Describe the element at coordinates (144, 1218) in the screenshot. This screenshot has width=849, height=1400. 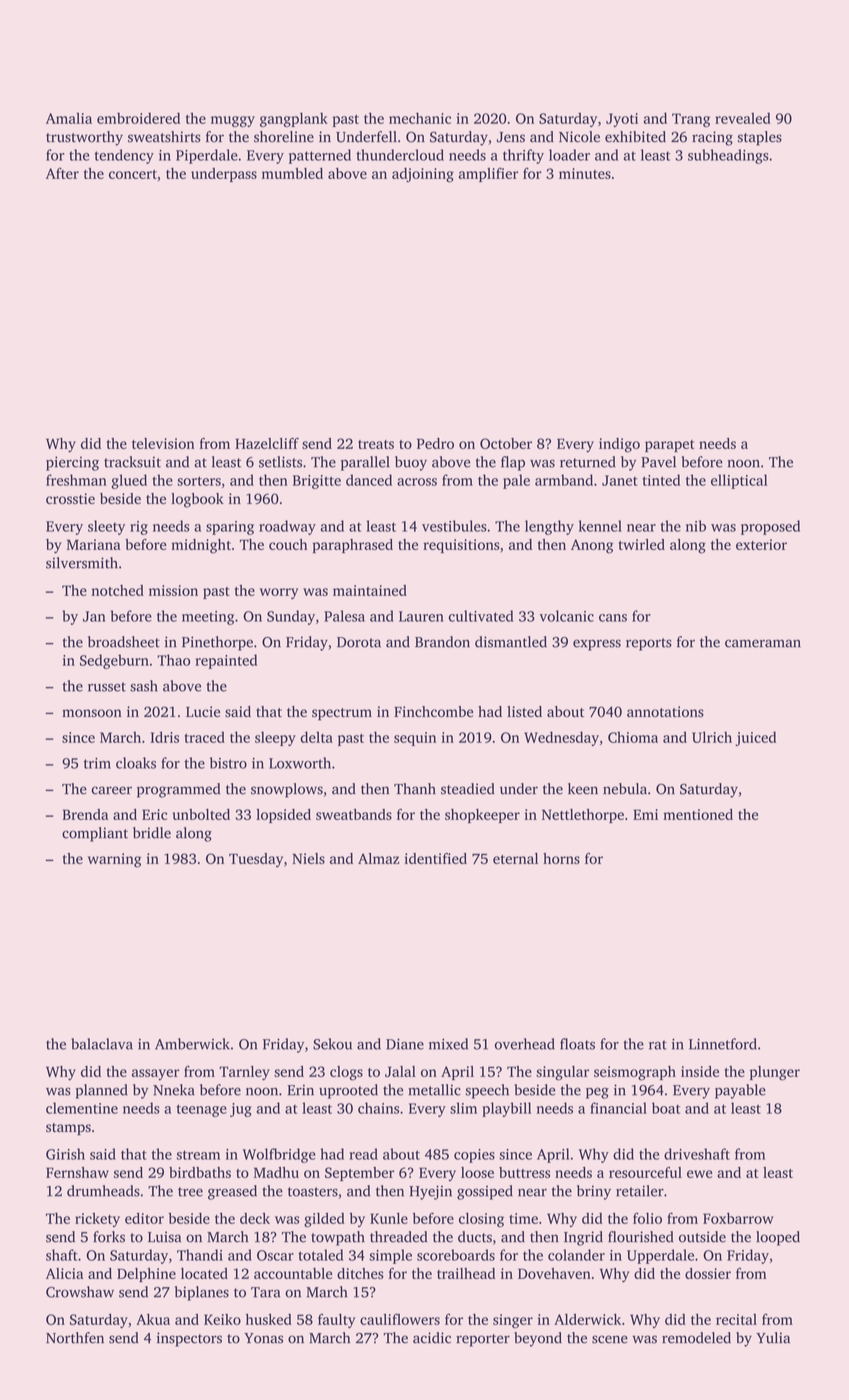
I see `editor` at that location.
